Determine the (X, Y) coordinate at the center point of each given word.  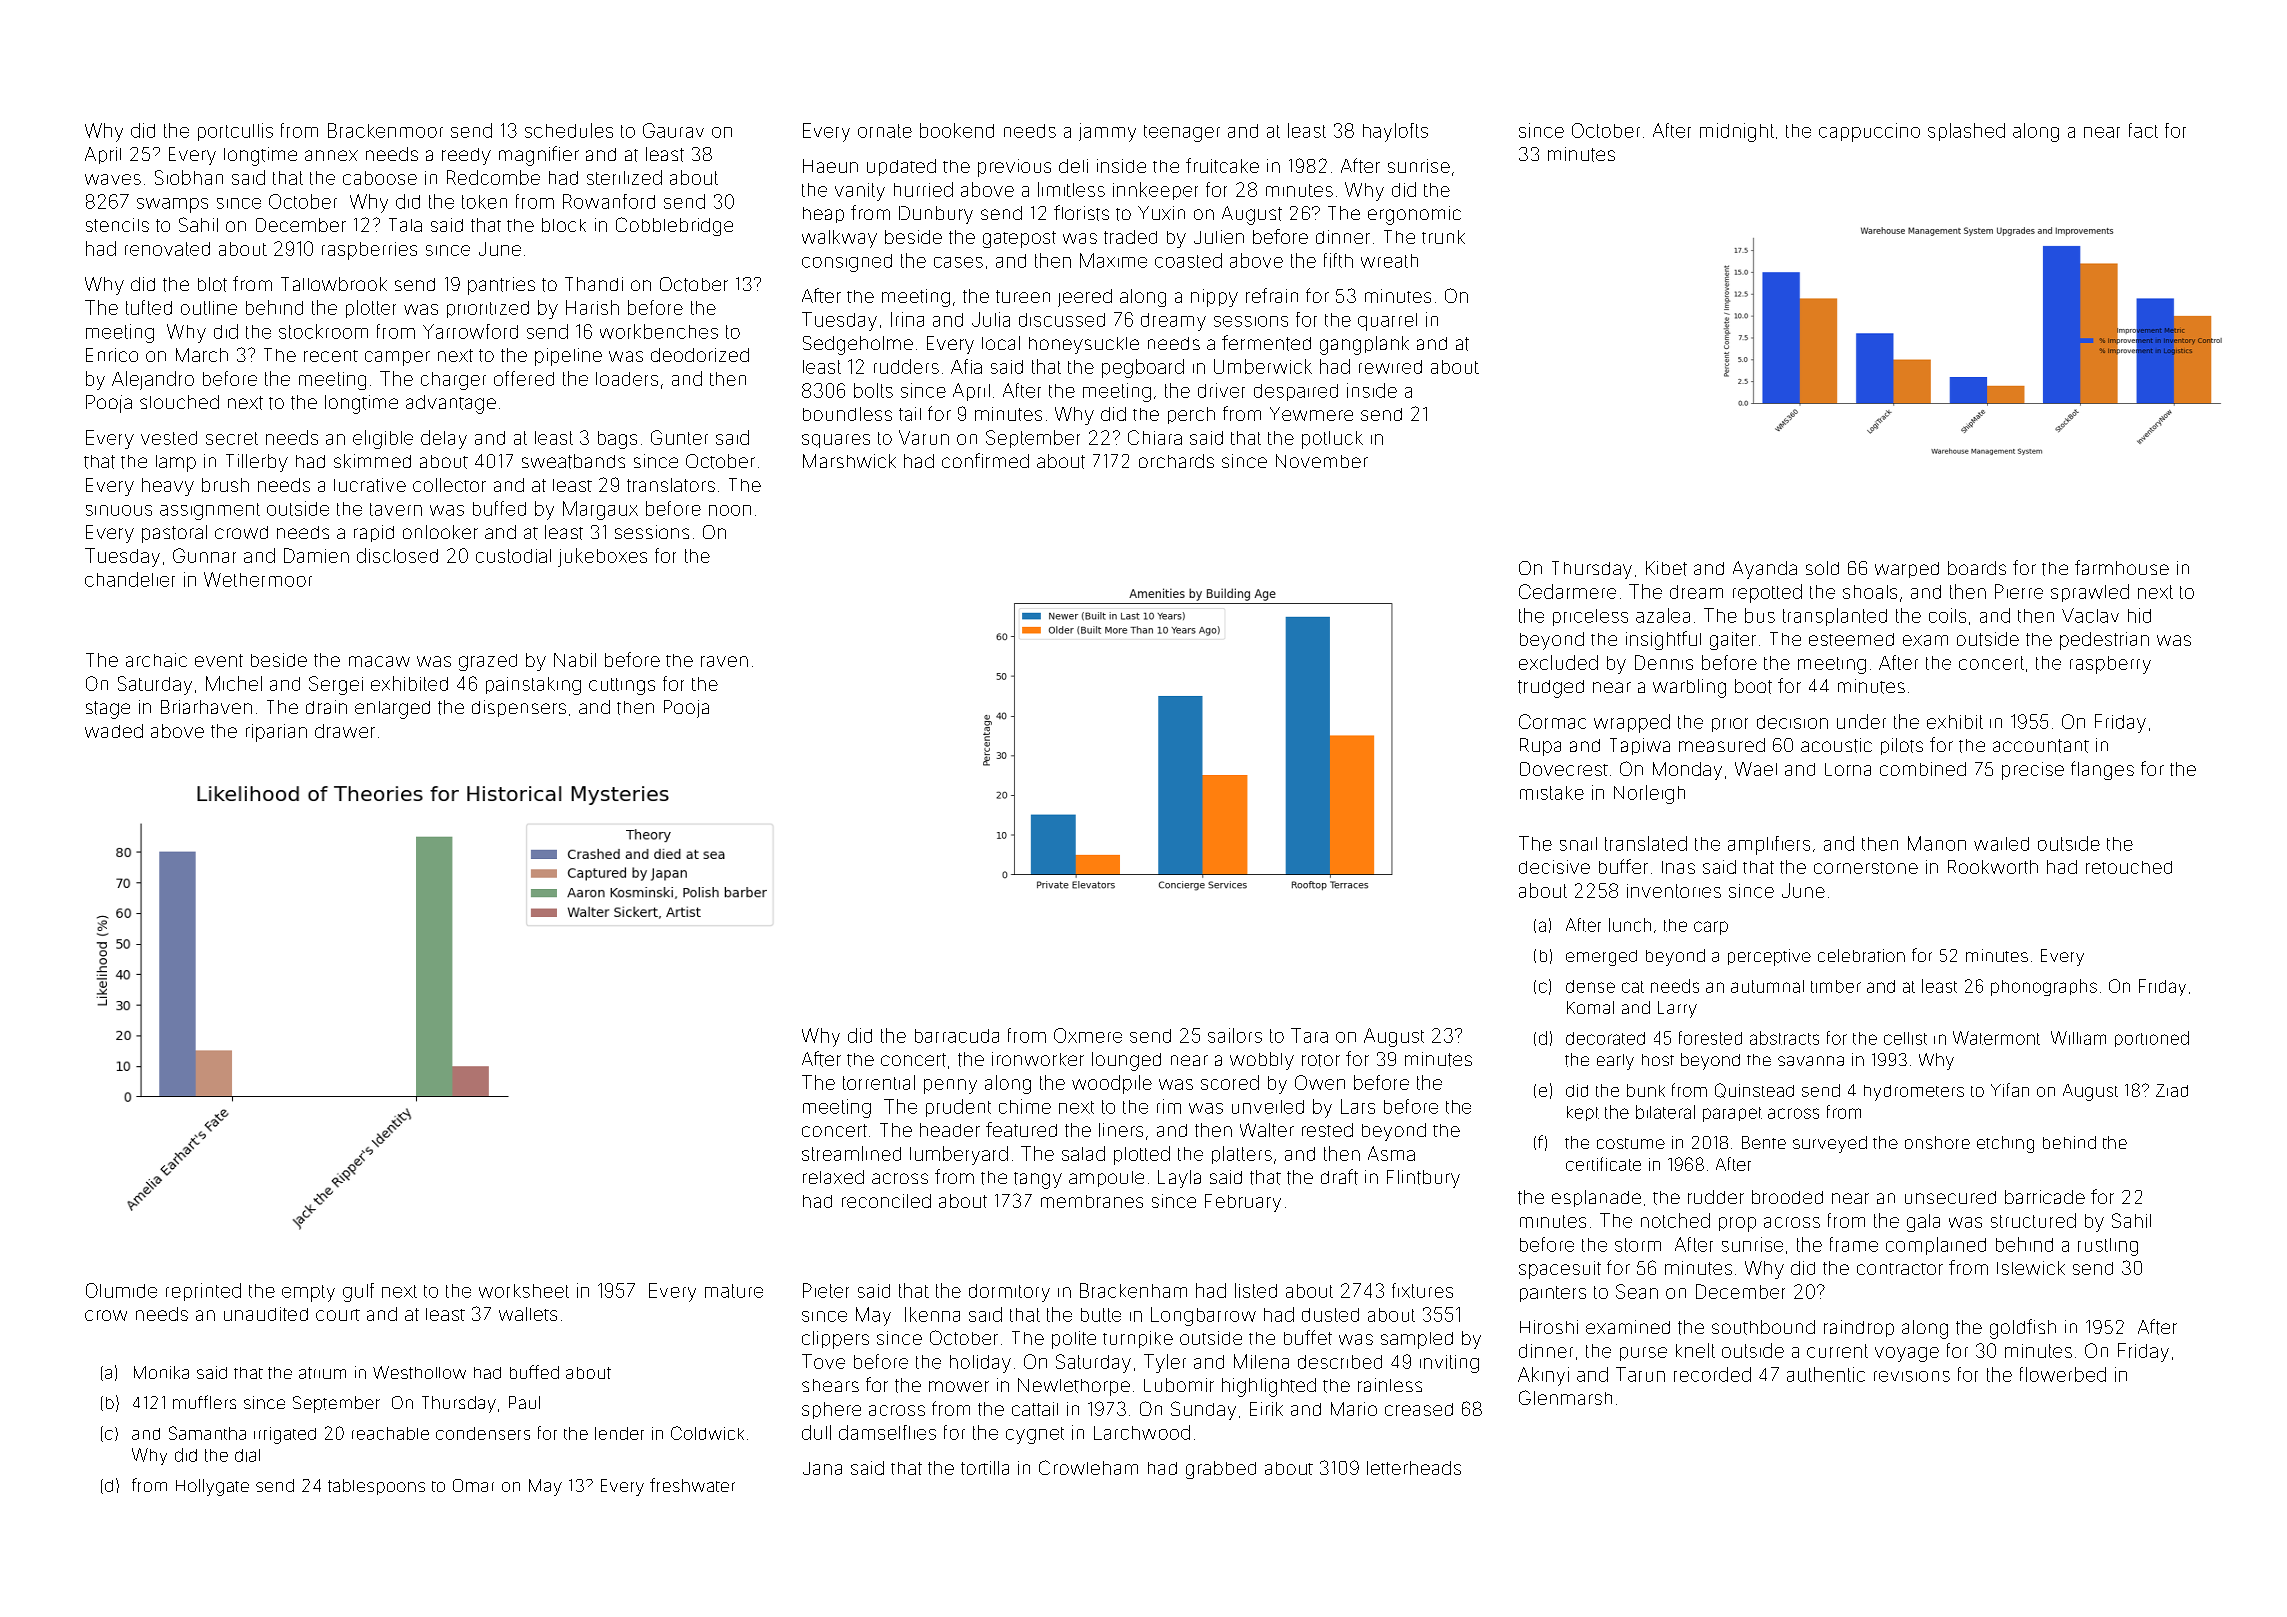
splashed (1966, 132)
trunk (1443, 237)
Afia (966, 366)
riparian (276, 733)
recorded (1712, 1374)
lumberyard (959, 1155)
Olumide (121, 1290)
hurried (923, 189)
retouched (2129, 867)
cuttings (622, 686)
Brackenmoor (385, 130)
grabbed (1221, 1470)
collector (449, 485)
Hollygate (212, 1487)
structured (2033, 1220)
